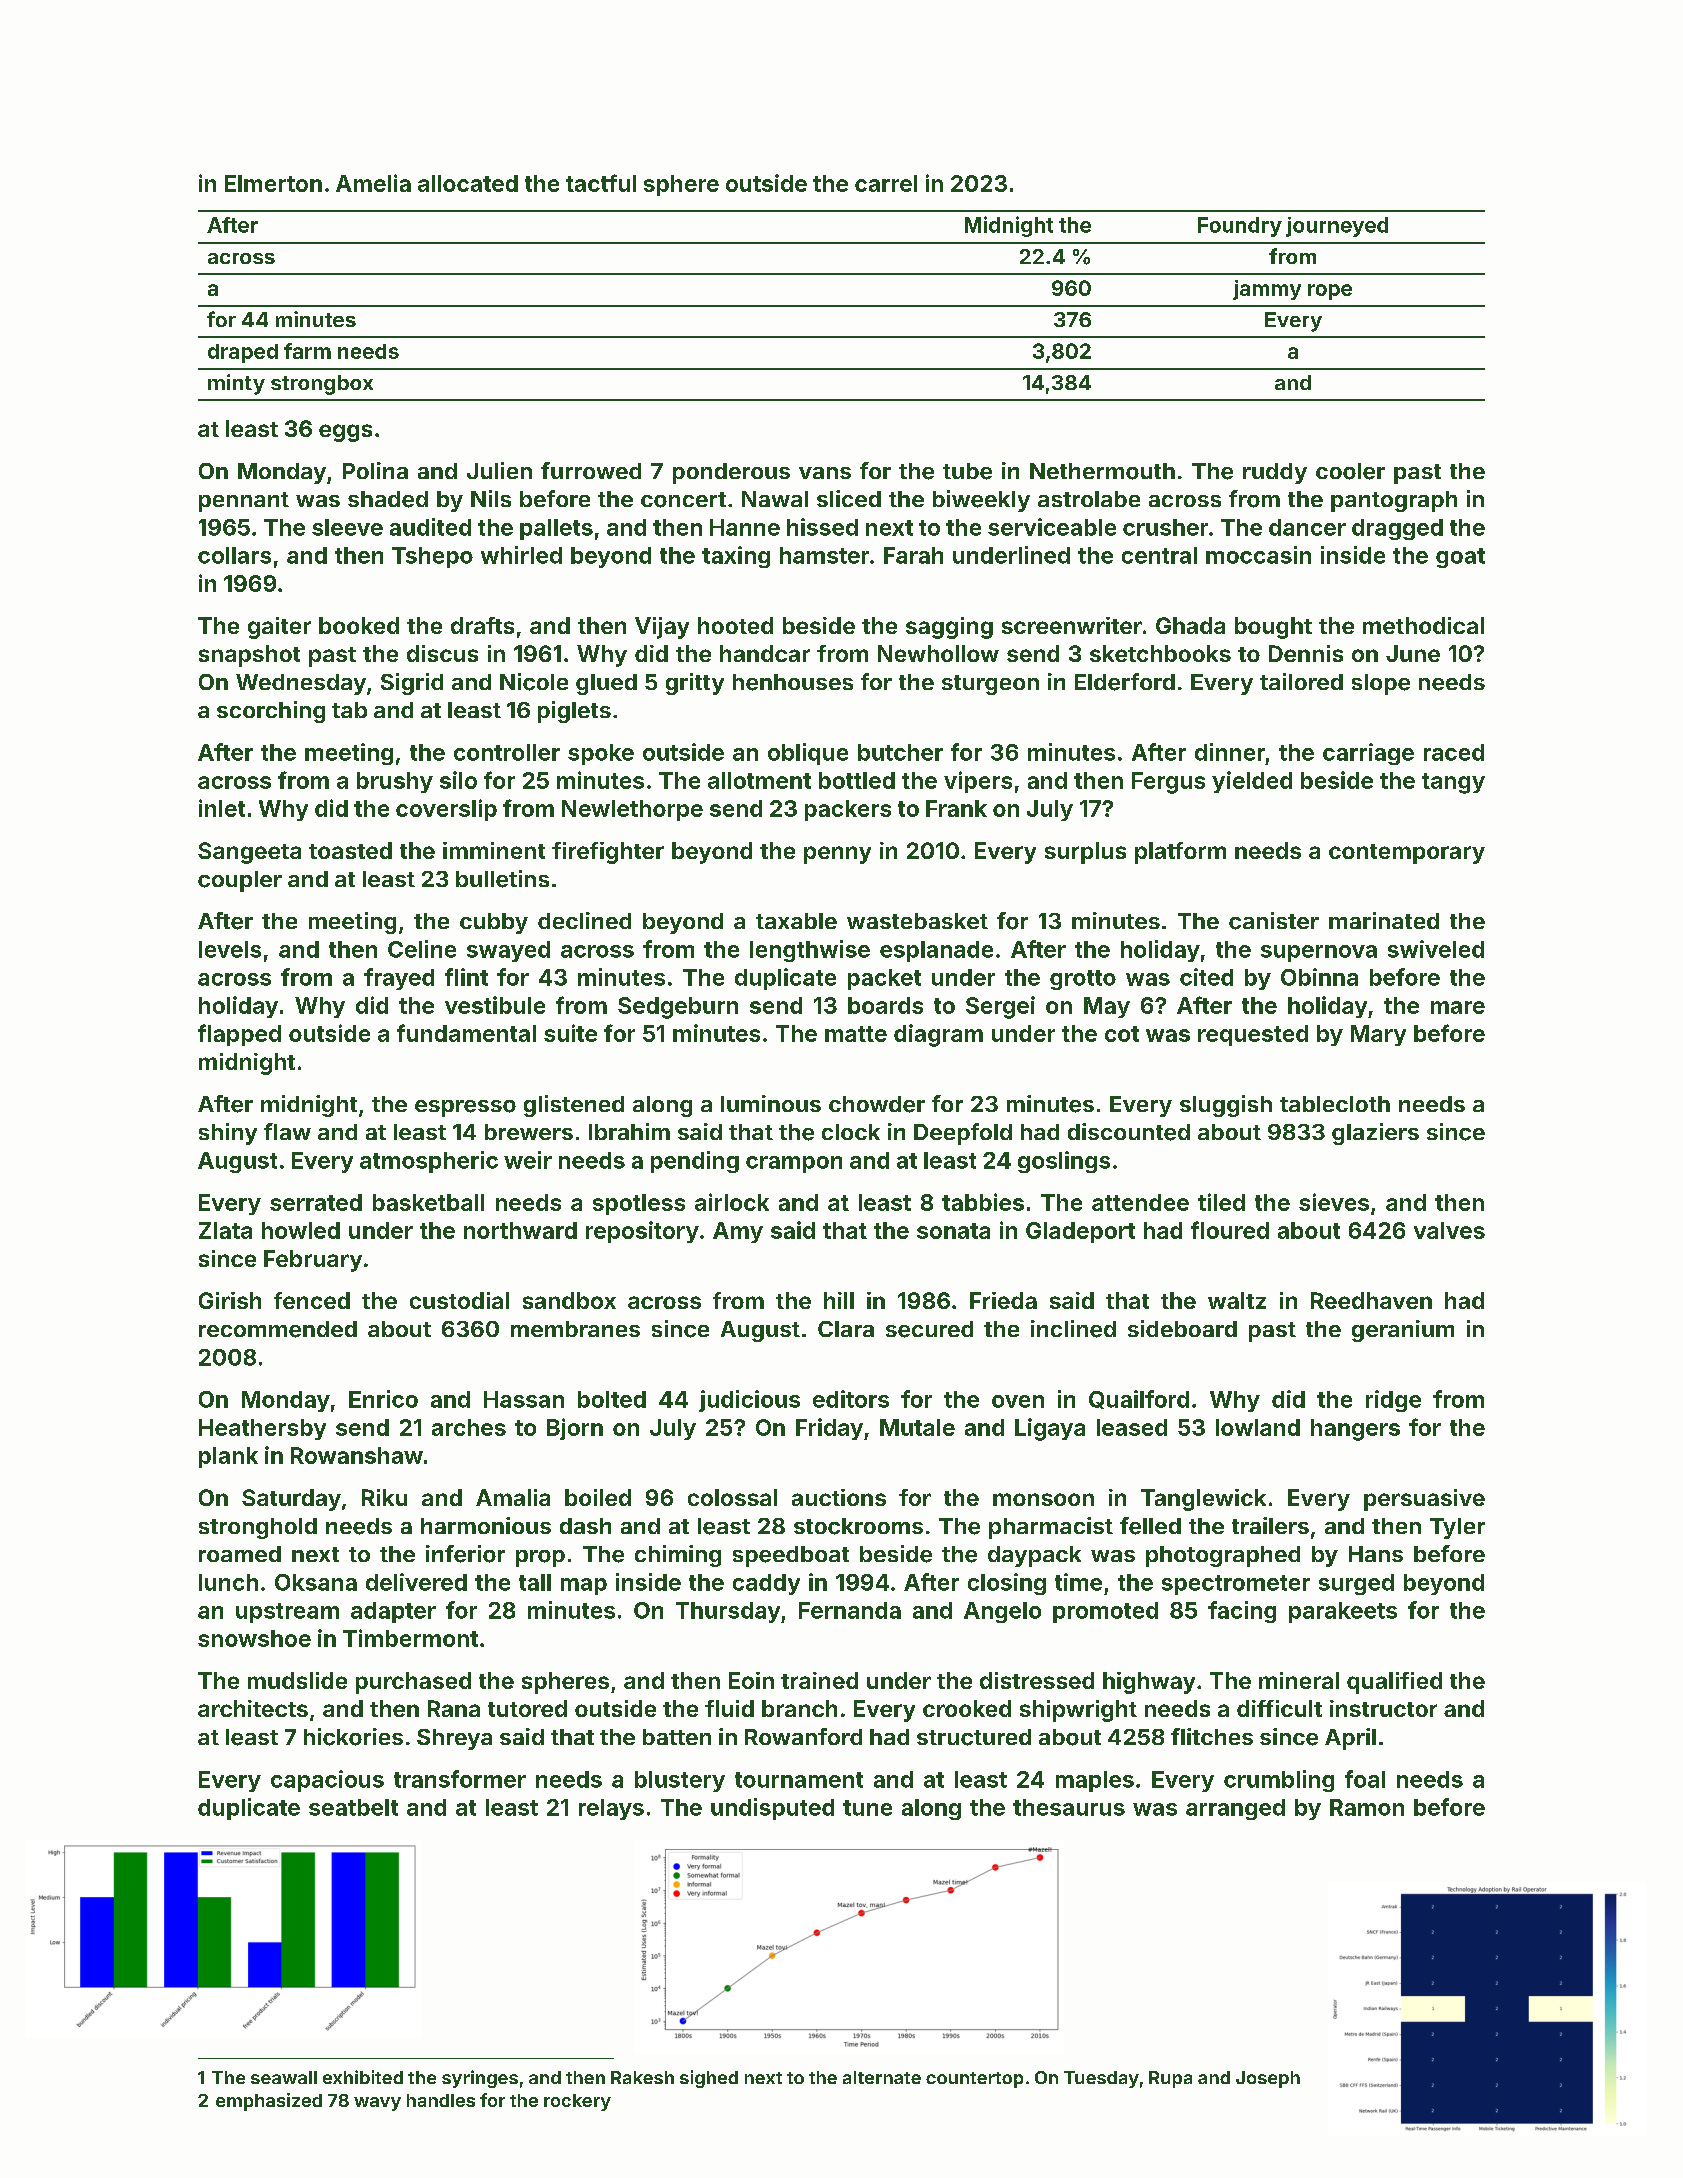 The width and height of the page is (1683, 2178). Describe the element at coordinates (709, 2079) in the page. I see `sighed` at that location.
